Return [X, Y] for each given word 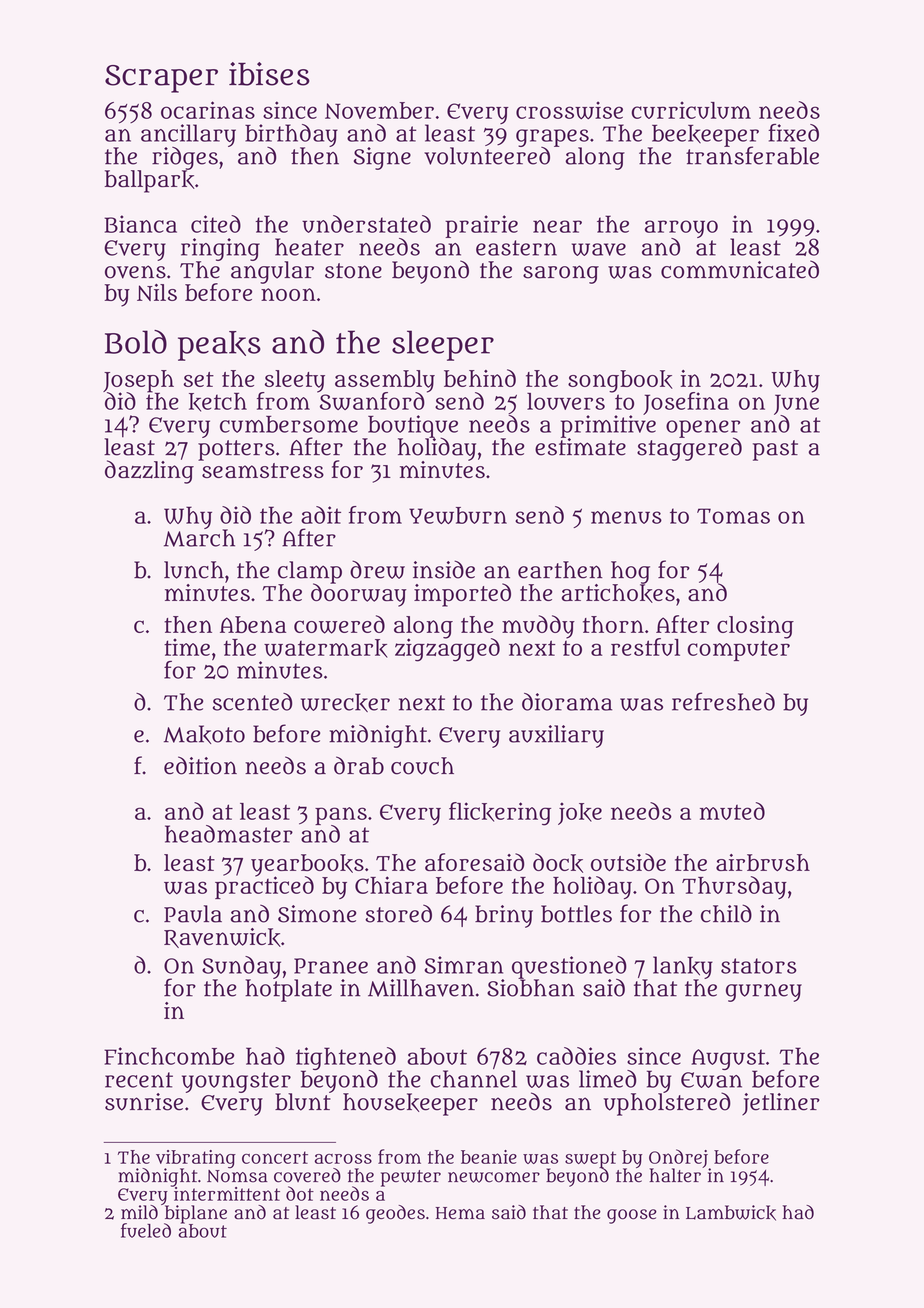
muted [732, 811]
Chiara [391, 885]
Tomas [733, 516]
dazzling [149, 472]
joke [580, 813]
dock [558, 863]
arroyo [681, 229]
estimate [580, 447]
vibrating [196, 1159]
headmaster [229, 834]
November [379, 110]
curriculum [691, 110]
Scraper [161, 79]
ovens [135, 272]
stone [353, 271]
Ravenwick [222, 938]
